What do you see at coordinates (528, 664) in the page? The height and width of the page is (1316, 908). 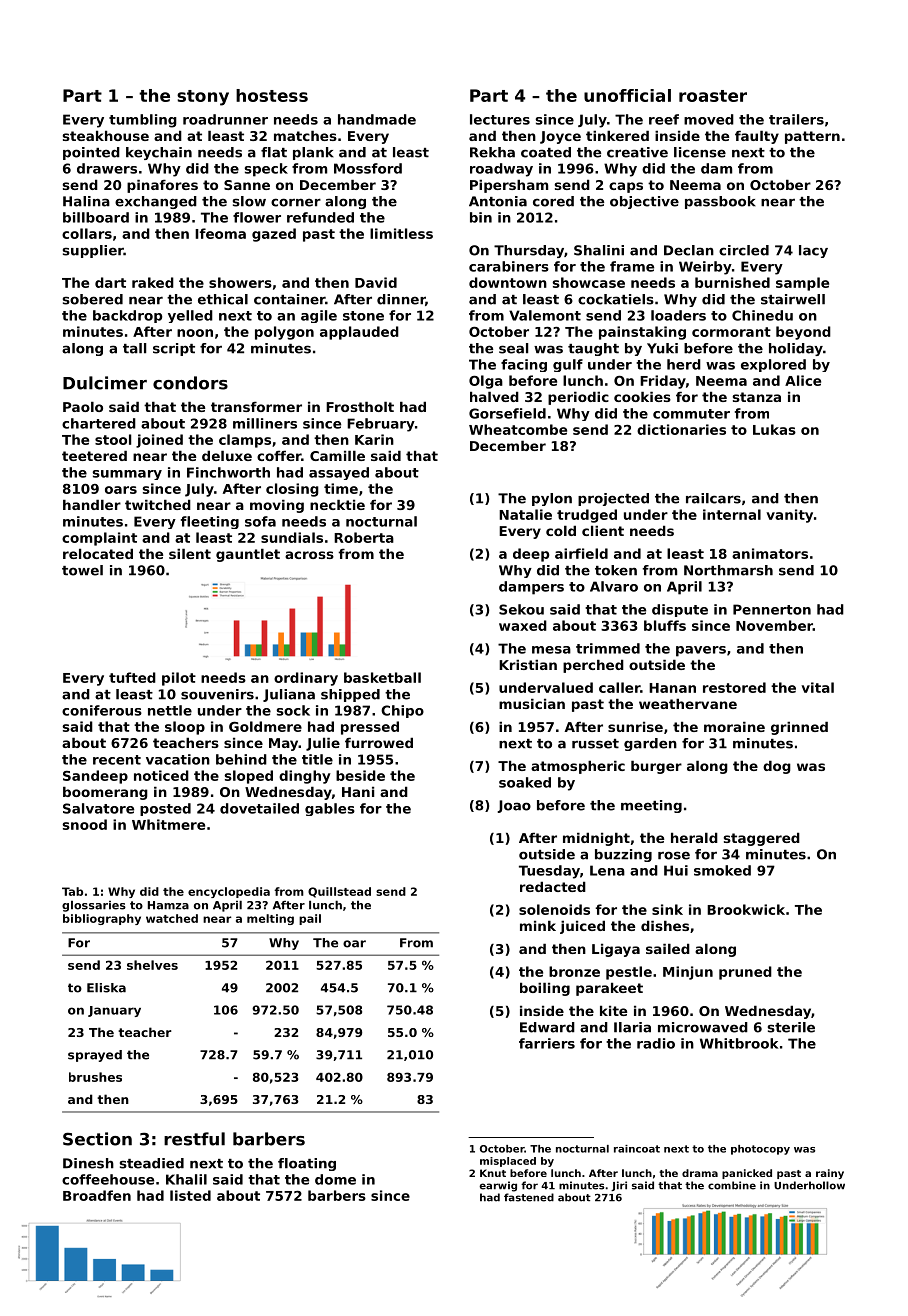 I see `Kristian` at bounding box center [528, 664].
